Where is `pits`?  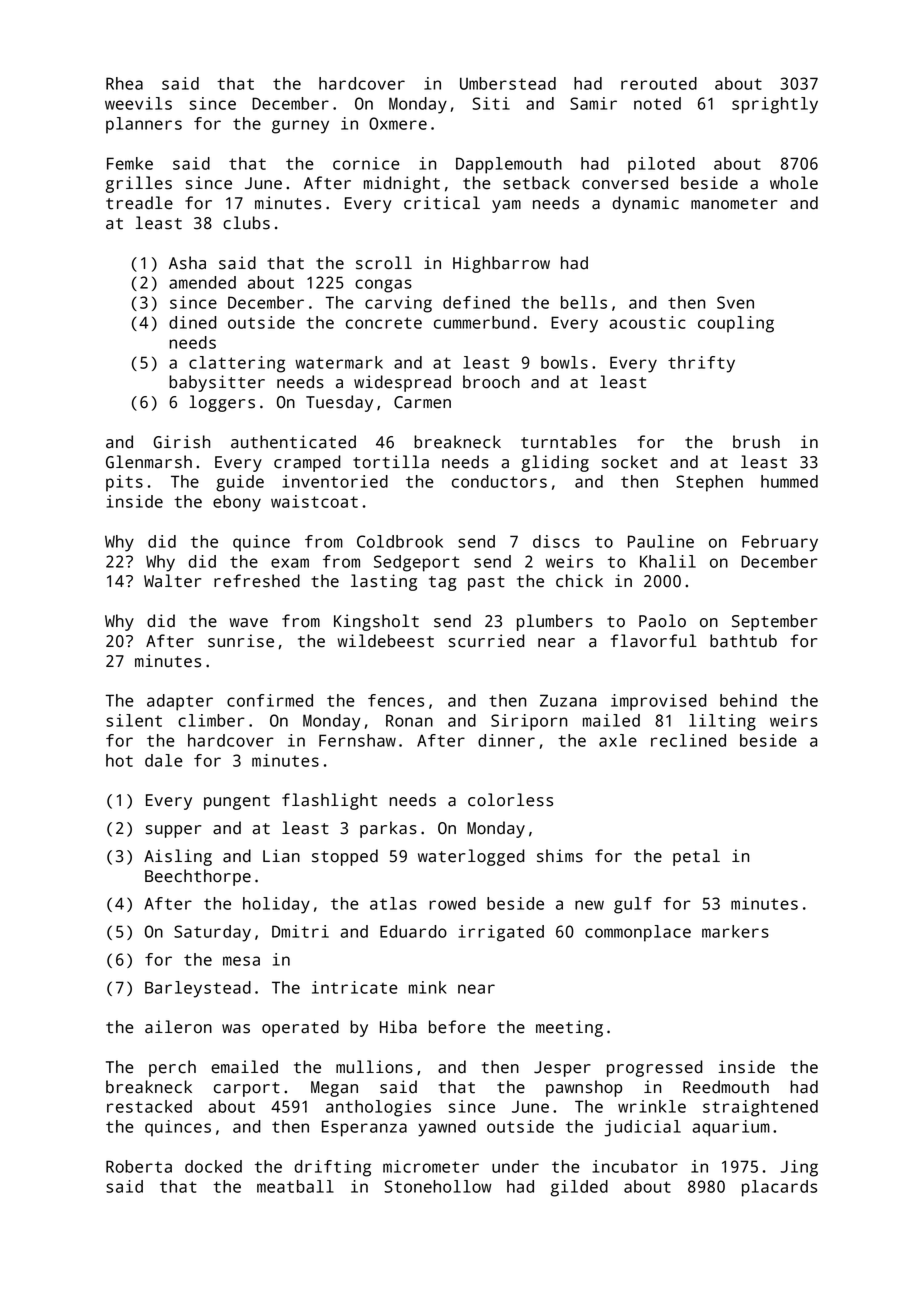
pits is located at coordinates (124, 483).
